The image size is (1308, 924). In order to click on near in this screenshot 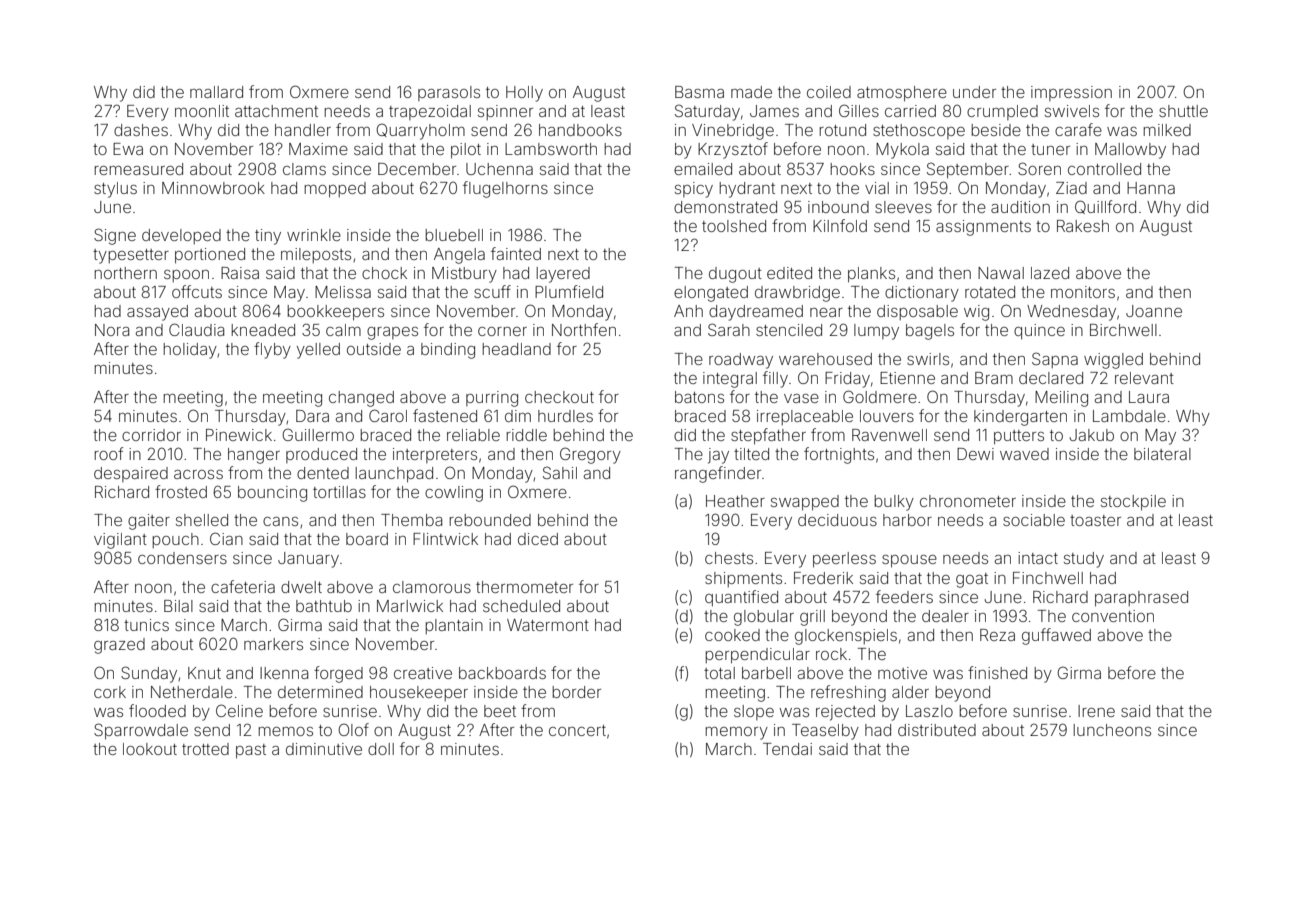, I will do `click(826, 312)`.
